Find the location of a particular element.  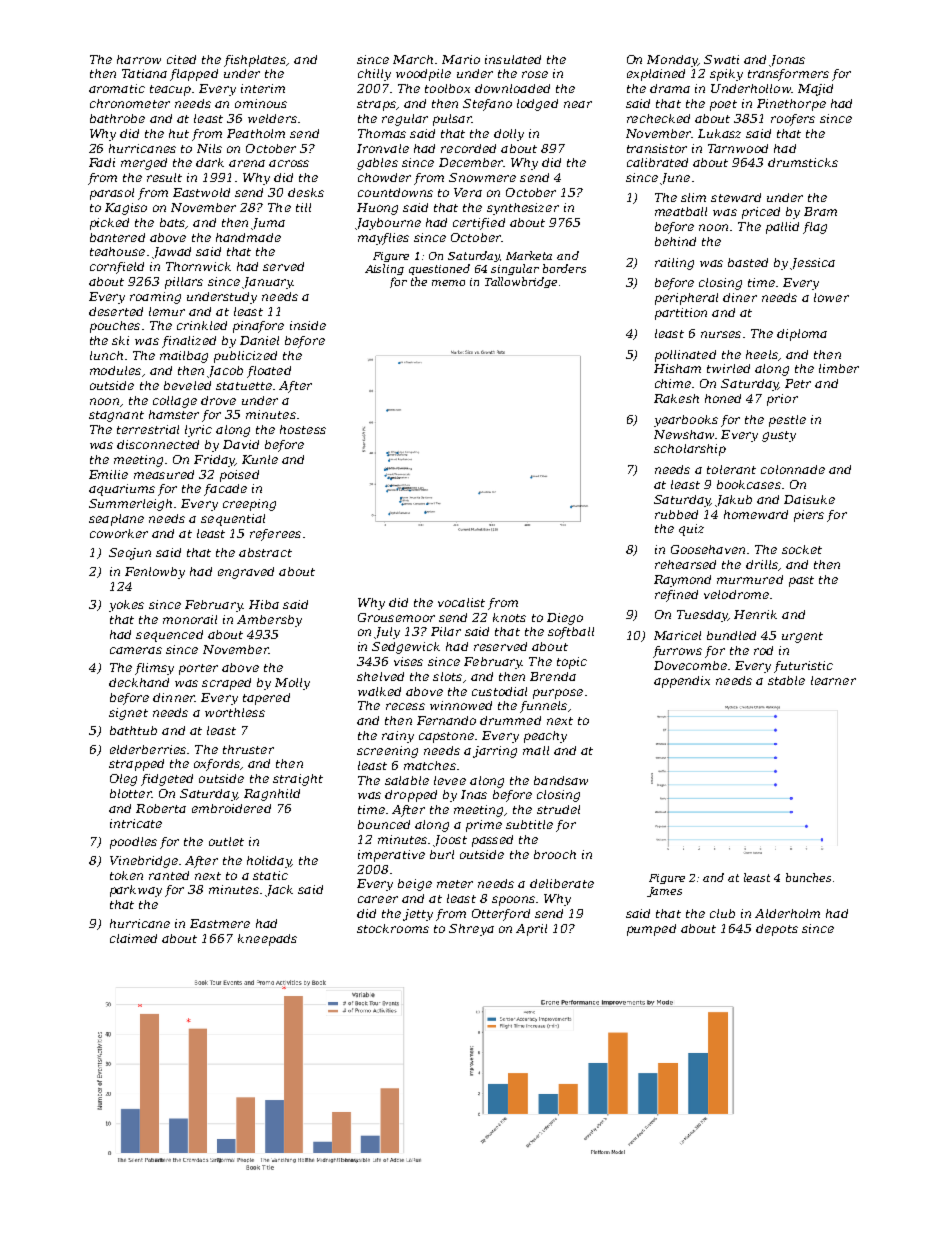

Grousemoor is located at coordinates (396, 617).
